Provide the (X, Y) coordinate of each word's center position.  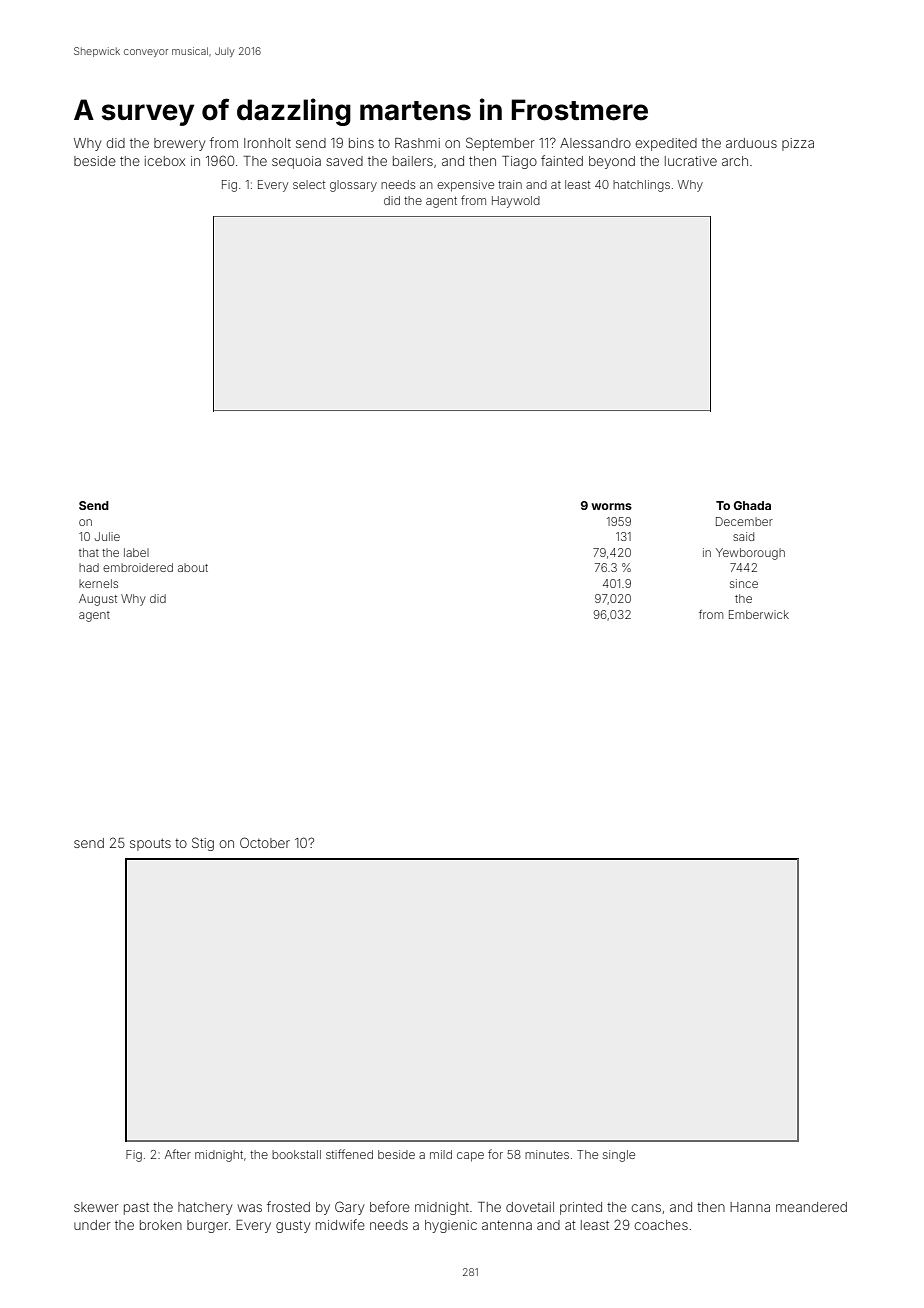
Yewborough (750, 554)
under (92, 1225)
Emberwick (759, 614)
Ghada (752, 505)
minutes (547, 1154)
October (265, 842)
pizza (798, 144)
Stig (203, 844)
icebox (165, 161)
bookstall (296, 1154)
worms (611, 506)
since (744, 583)
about (193, 567)
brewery (179, 144)
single (619, 1156)
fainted (562, 160)
